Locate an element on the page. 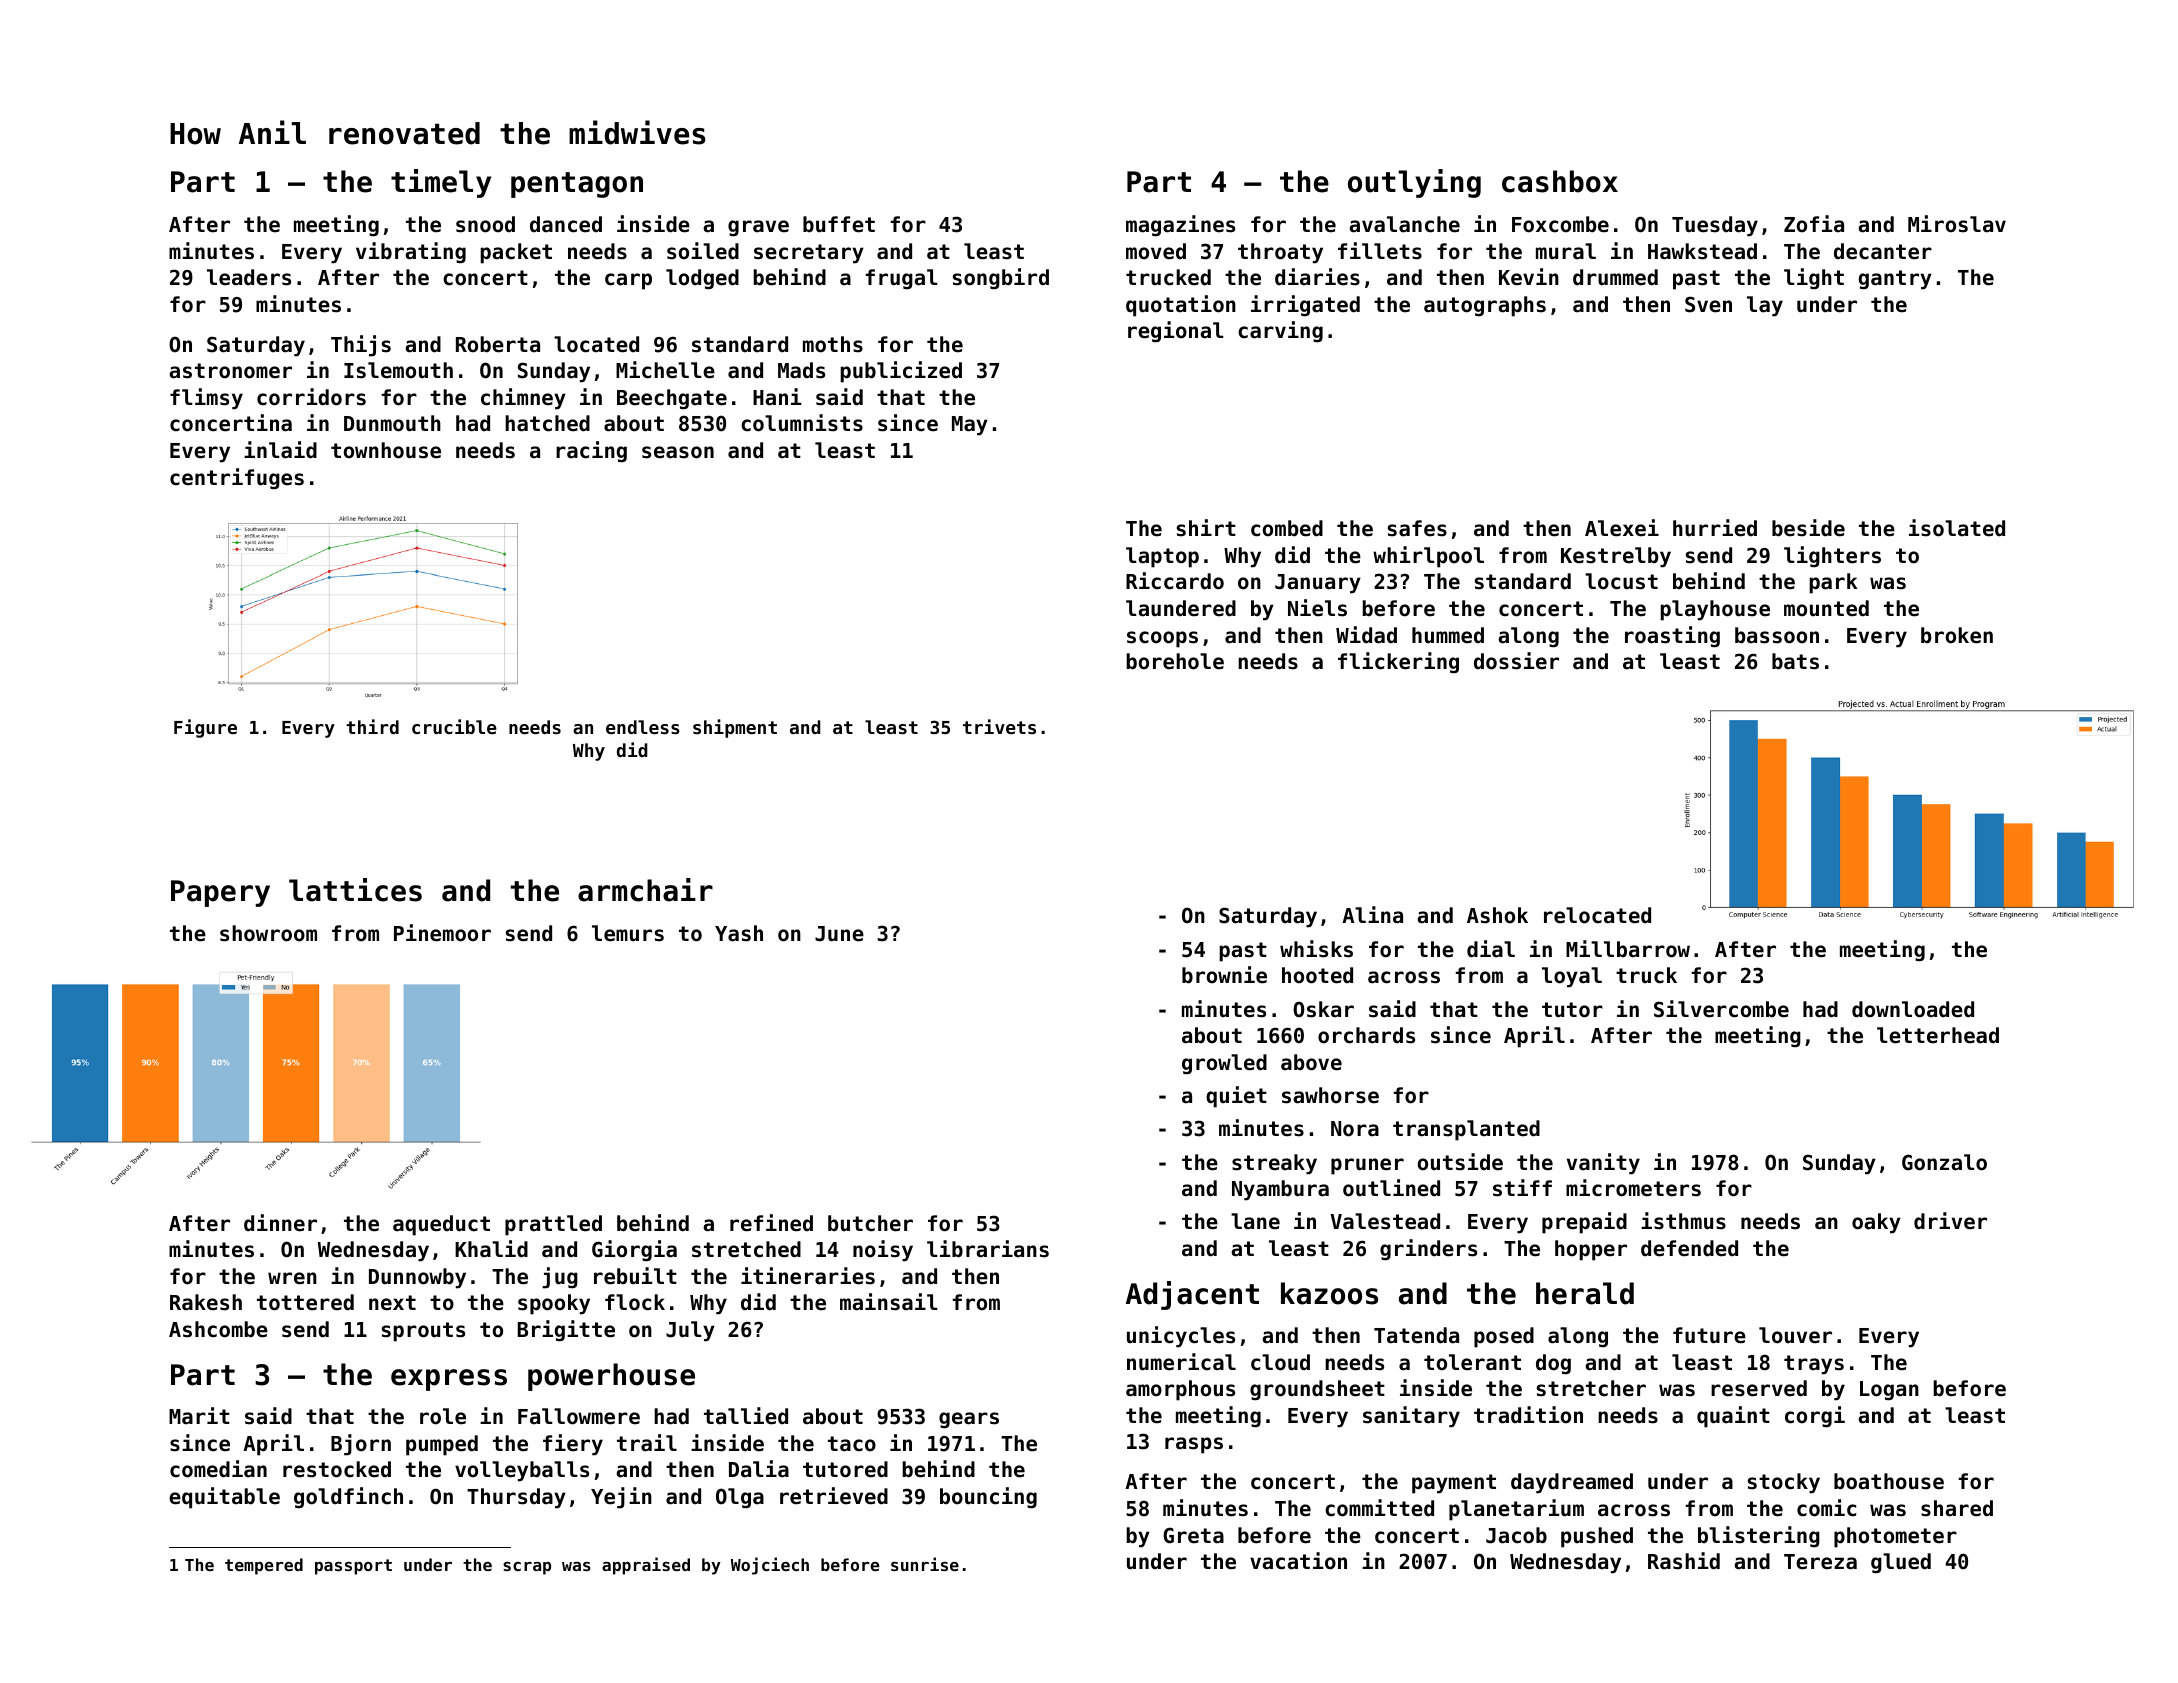  endless is located at coordinates (643, 727).
